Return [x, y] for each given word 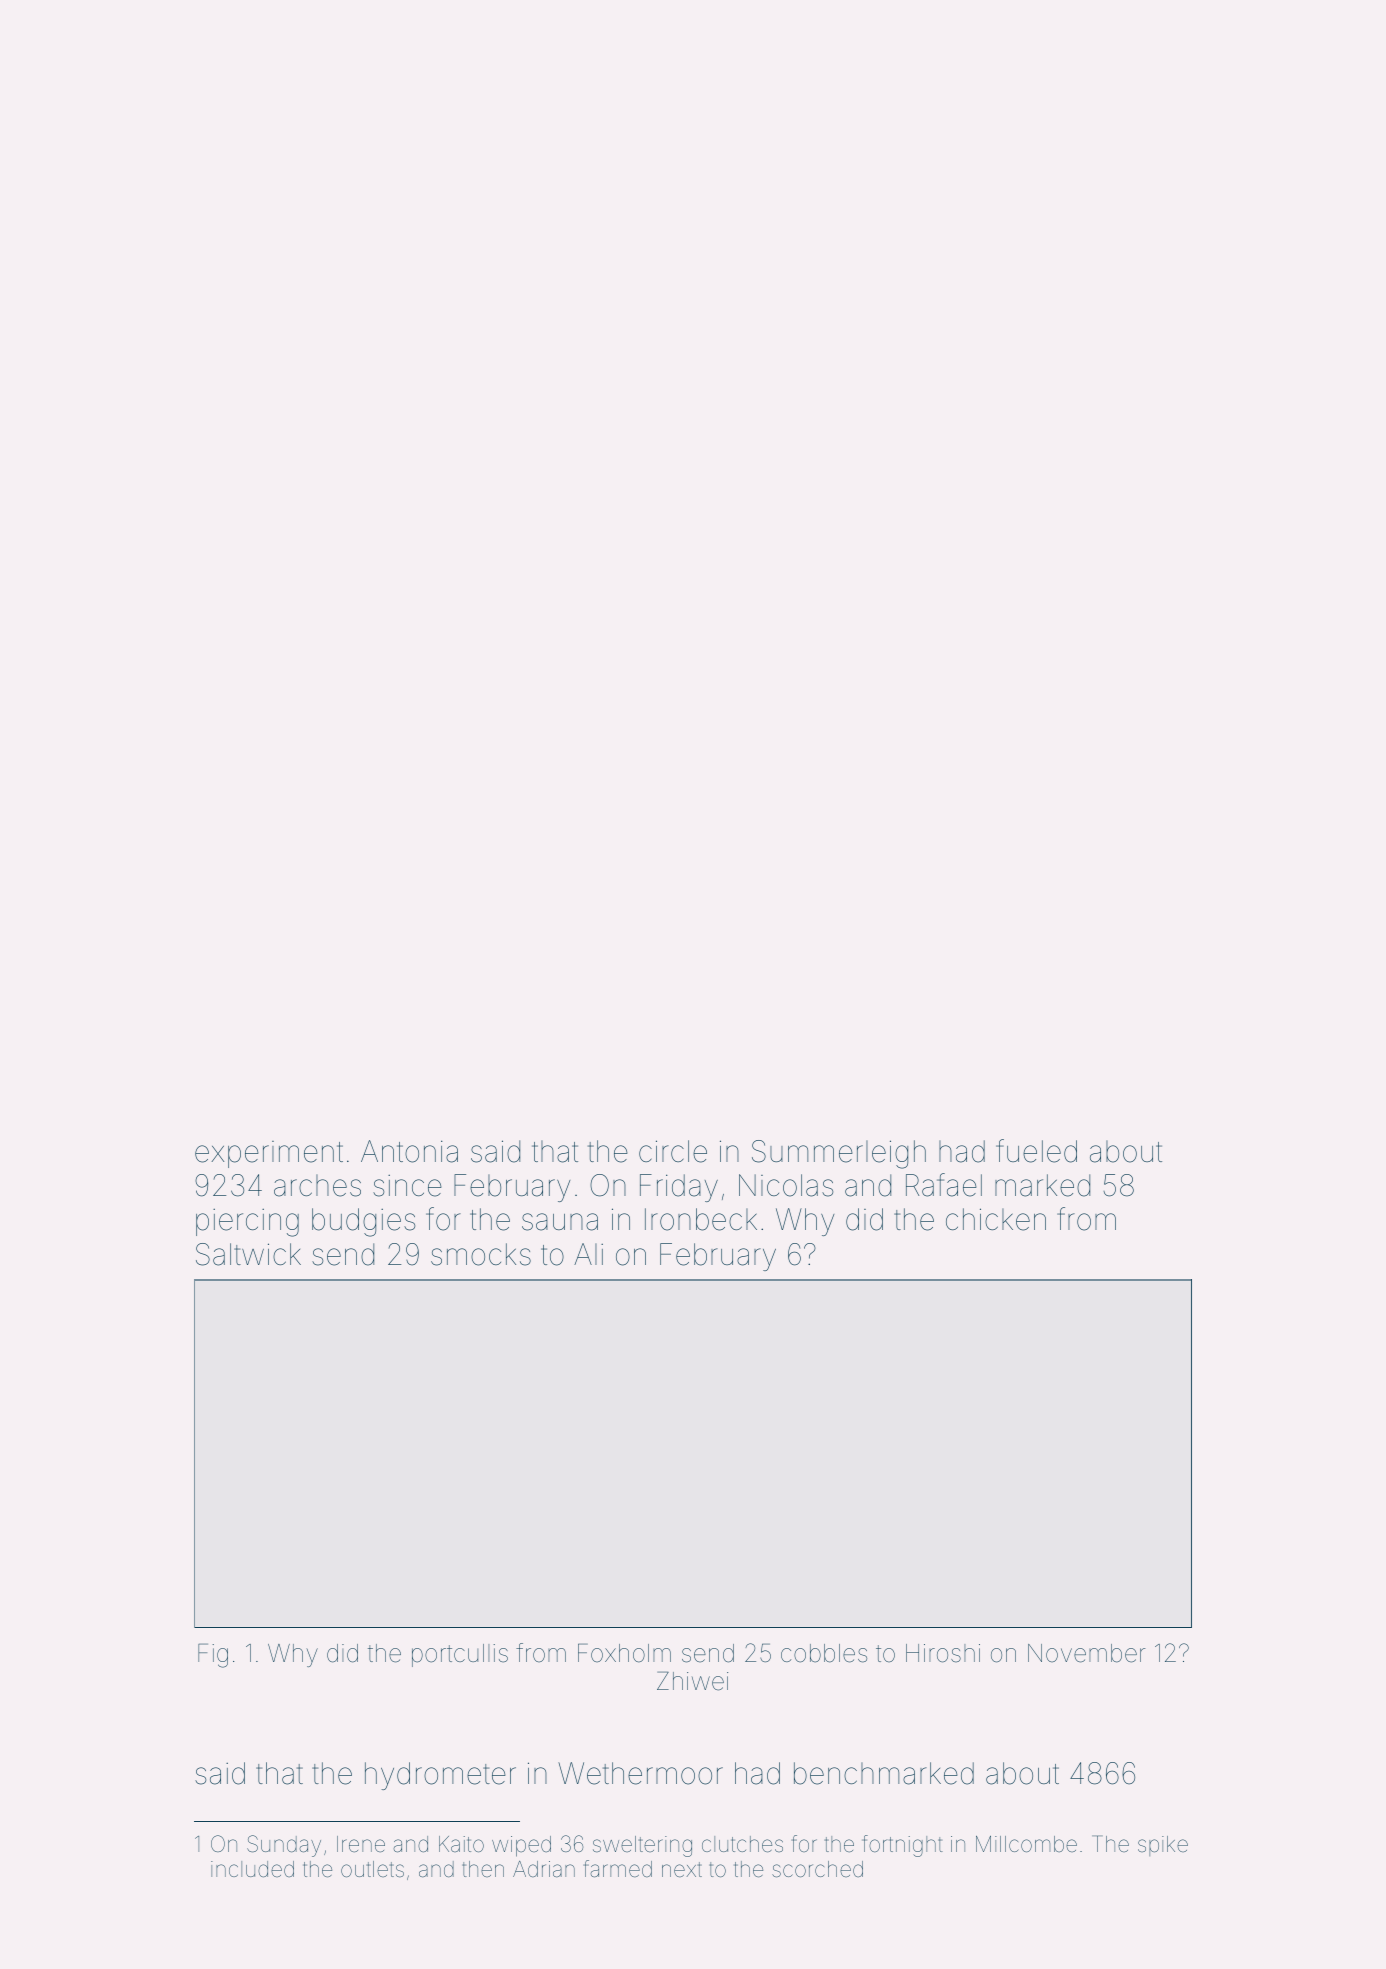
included [252, 1869]
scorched [817, 1869]
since [407, 1186]
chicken [996, 1219]
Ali [588, 1254]
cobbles [824, 1653]
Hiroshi [943, 1653]
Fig [213, 1655]
